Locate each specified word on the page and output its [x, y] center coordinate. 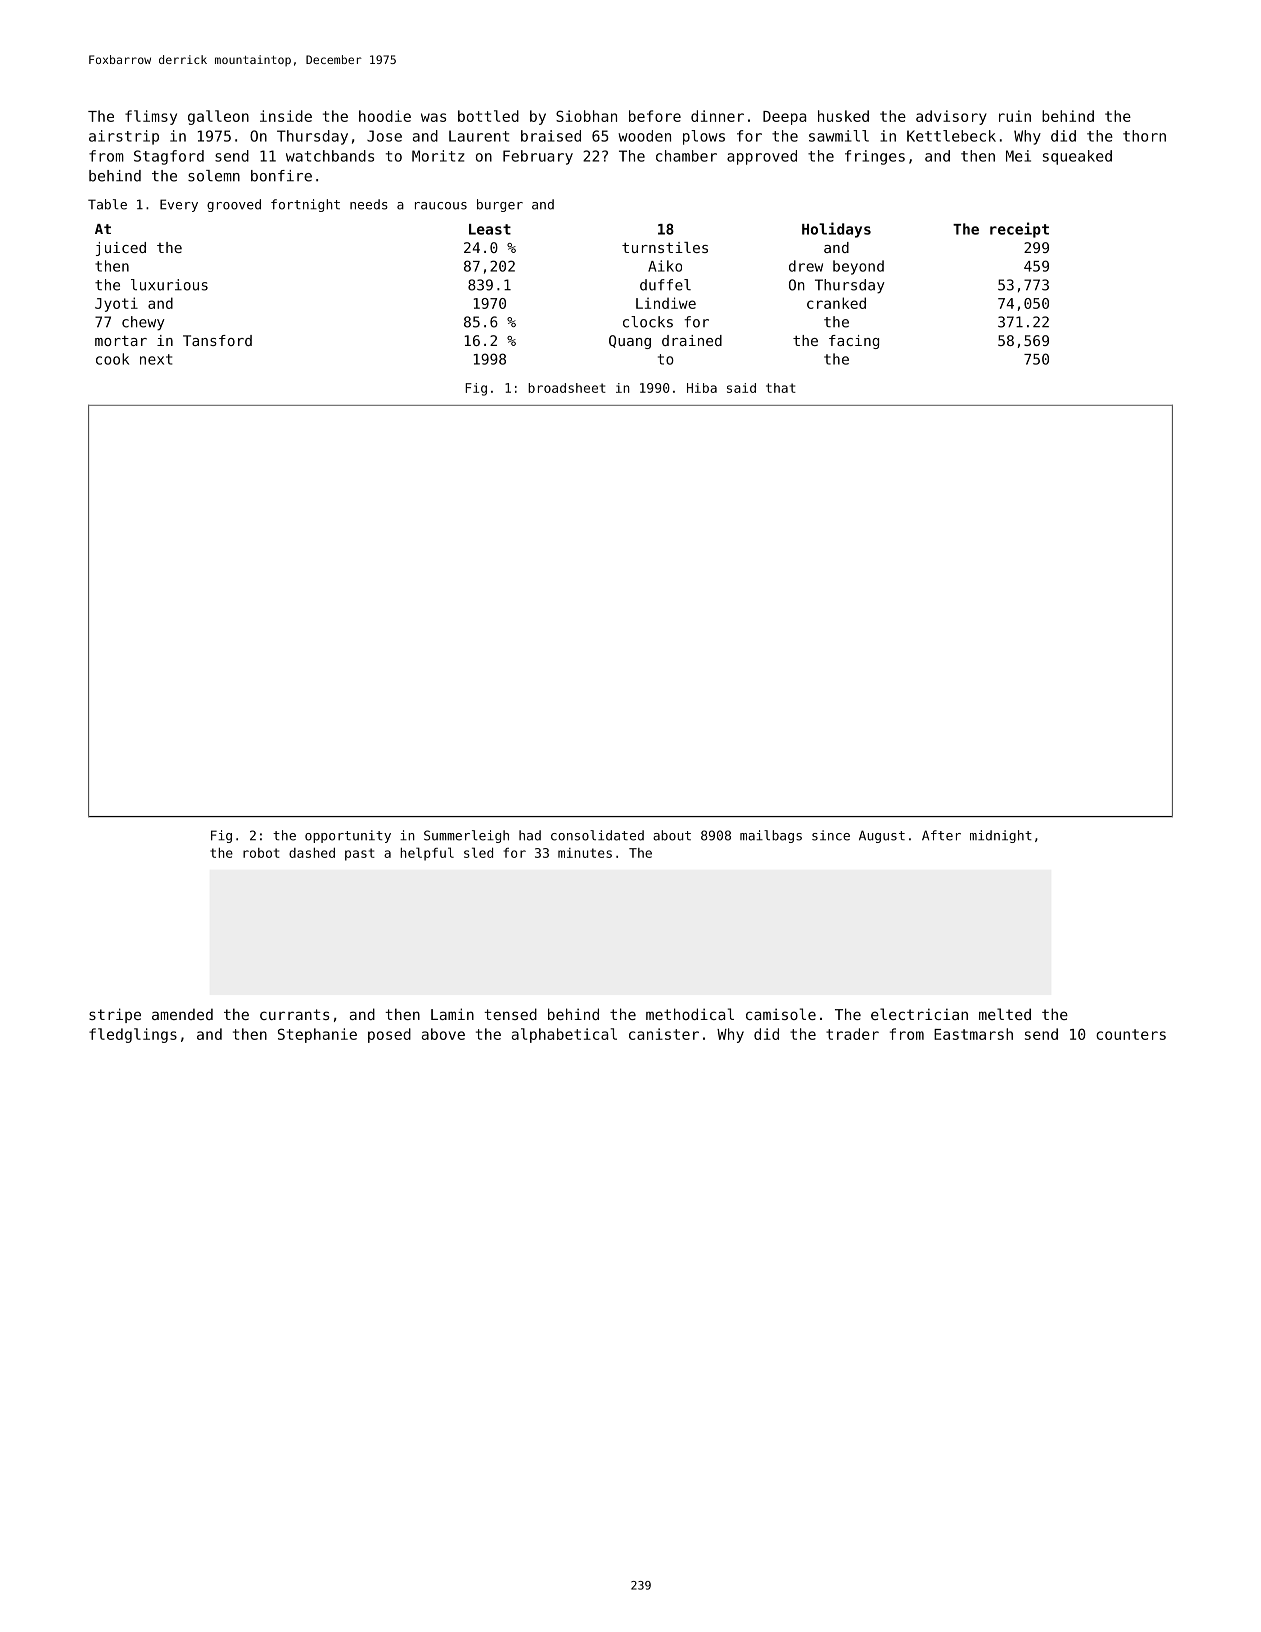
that [781, 388]
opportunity [348, 836]
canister [664, 1034]
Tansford [217, 340]
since [831, 835]
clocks [648, 322]
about [672, 835]
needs [369, 204]
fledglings [133, 1035]
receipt [1019, 230]
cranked [836, 303]
